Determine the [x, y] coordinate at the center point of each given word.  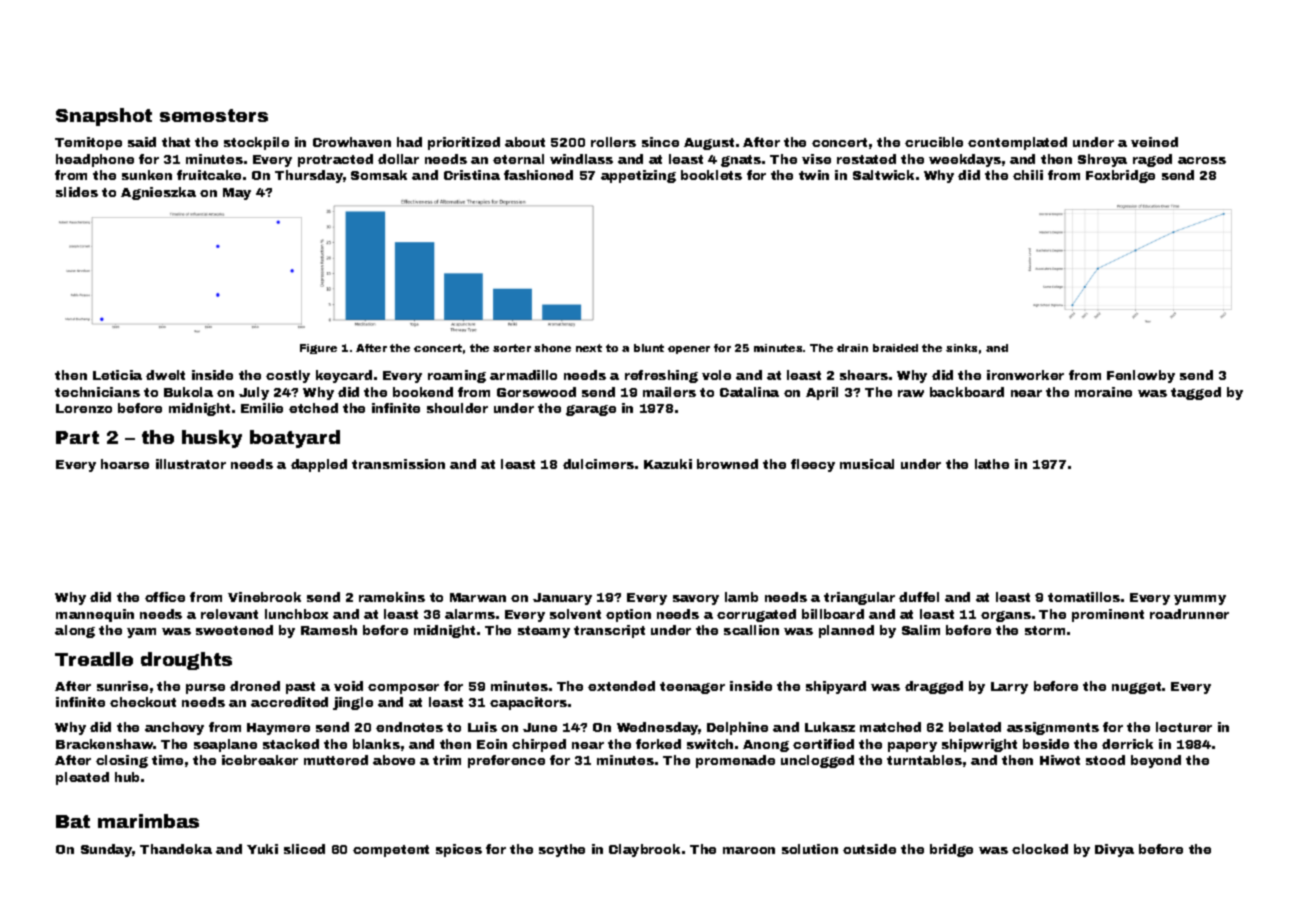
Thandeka [176, 849]
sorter [512, 348]
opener [689, 350]
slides [77, 192]
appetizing [638, 176]
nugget [1136, 688]
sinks [961, 348]
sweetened [234, 630]
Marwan [478, 597]
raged [1152, 160]
